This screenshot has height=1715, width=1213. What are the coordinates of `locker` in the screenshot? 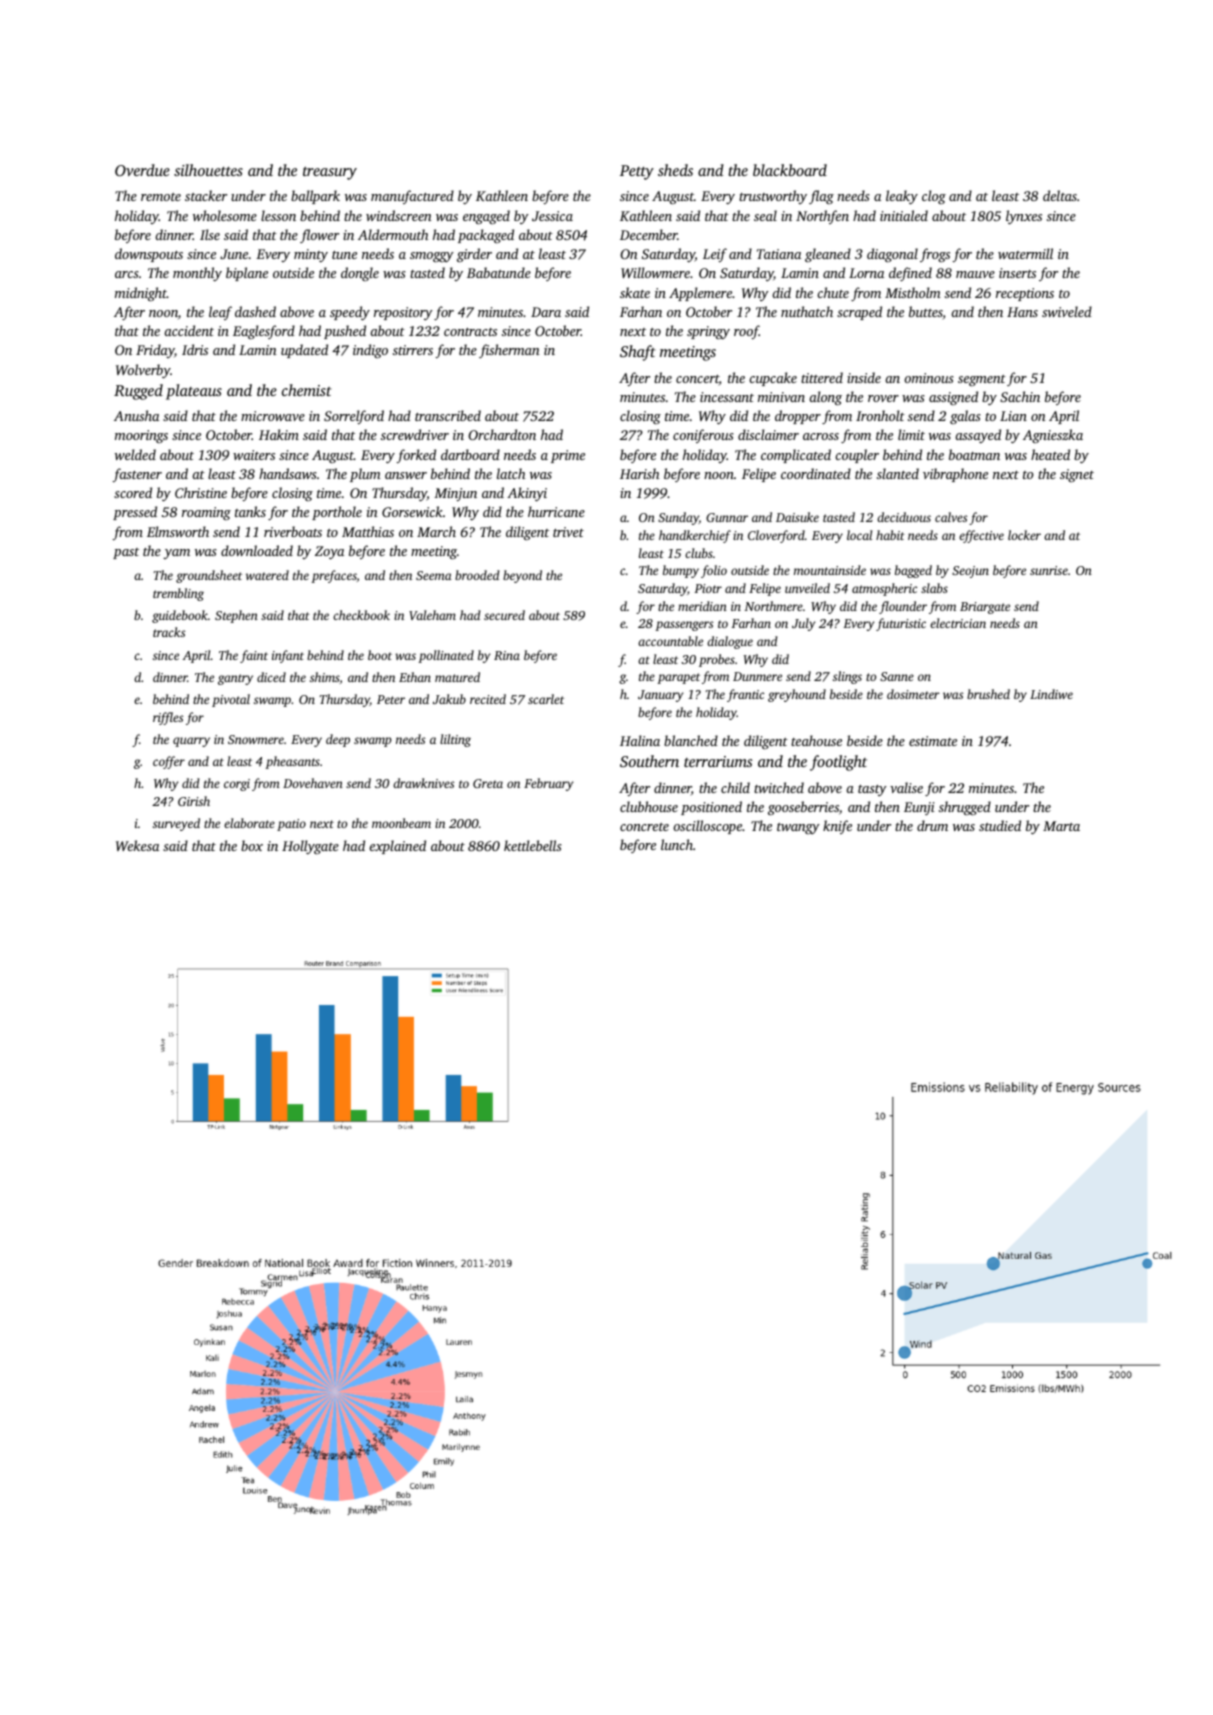 It's located at (1024, 535).
